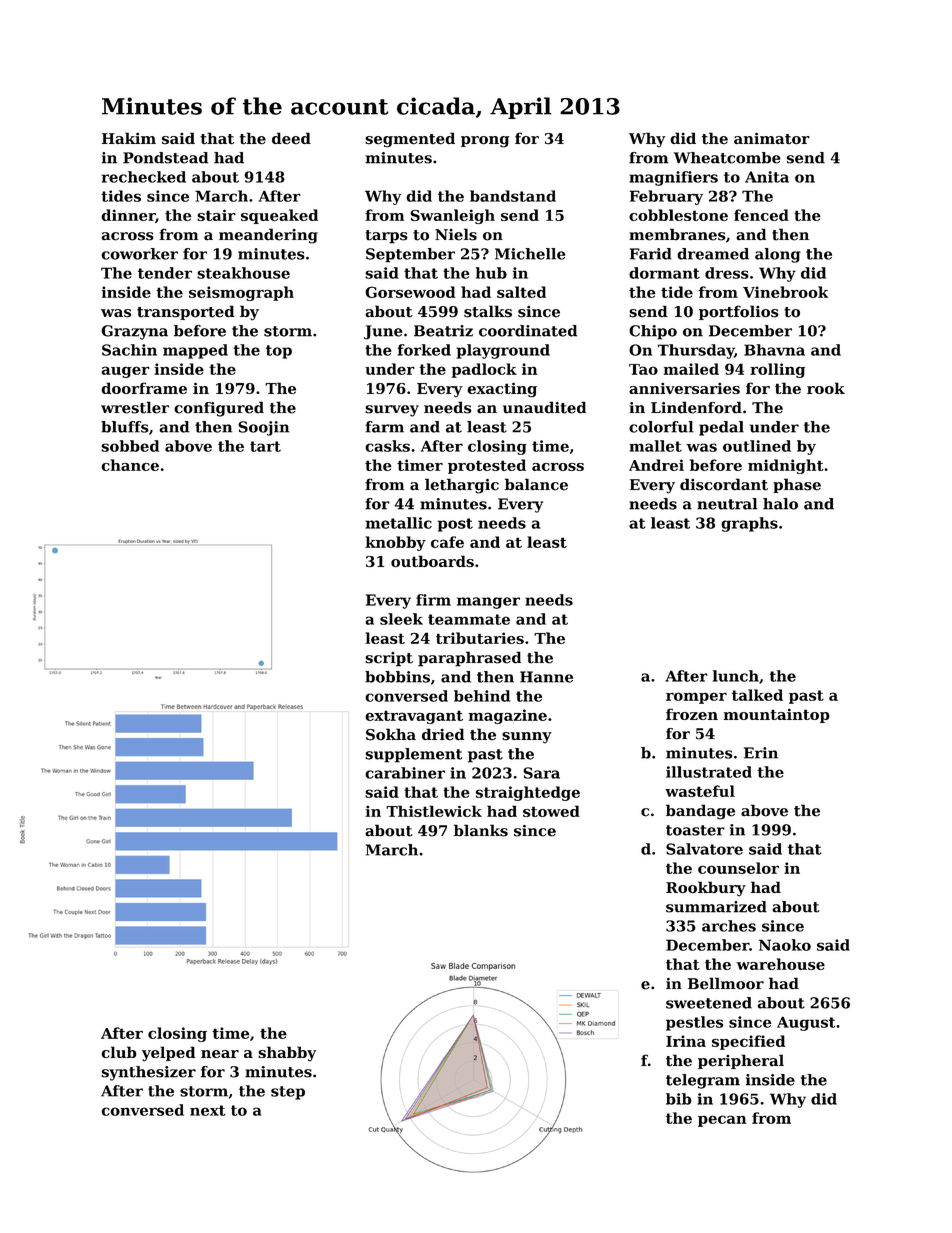  What do you see at coordinates (694, 1023) in the page?
I see `pestles` at bounding box center [694, 1023].
